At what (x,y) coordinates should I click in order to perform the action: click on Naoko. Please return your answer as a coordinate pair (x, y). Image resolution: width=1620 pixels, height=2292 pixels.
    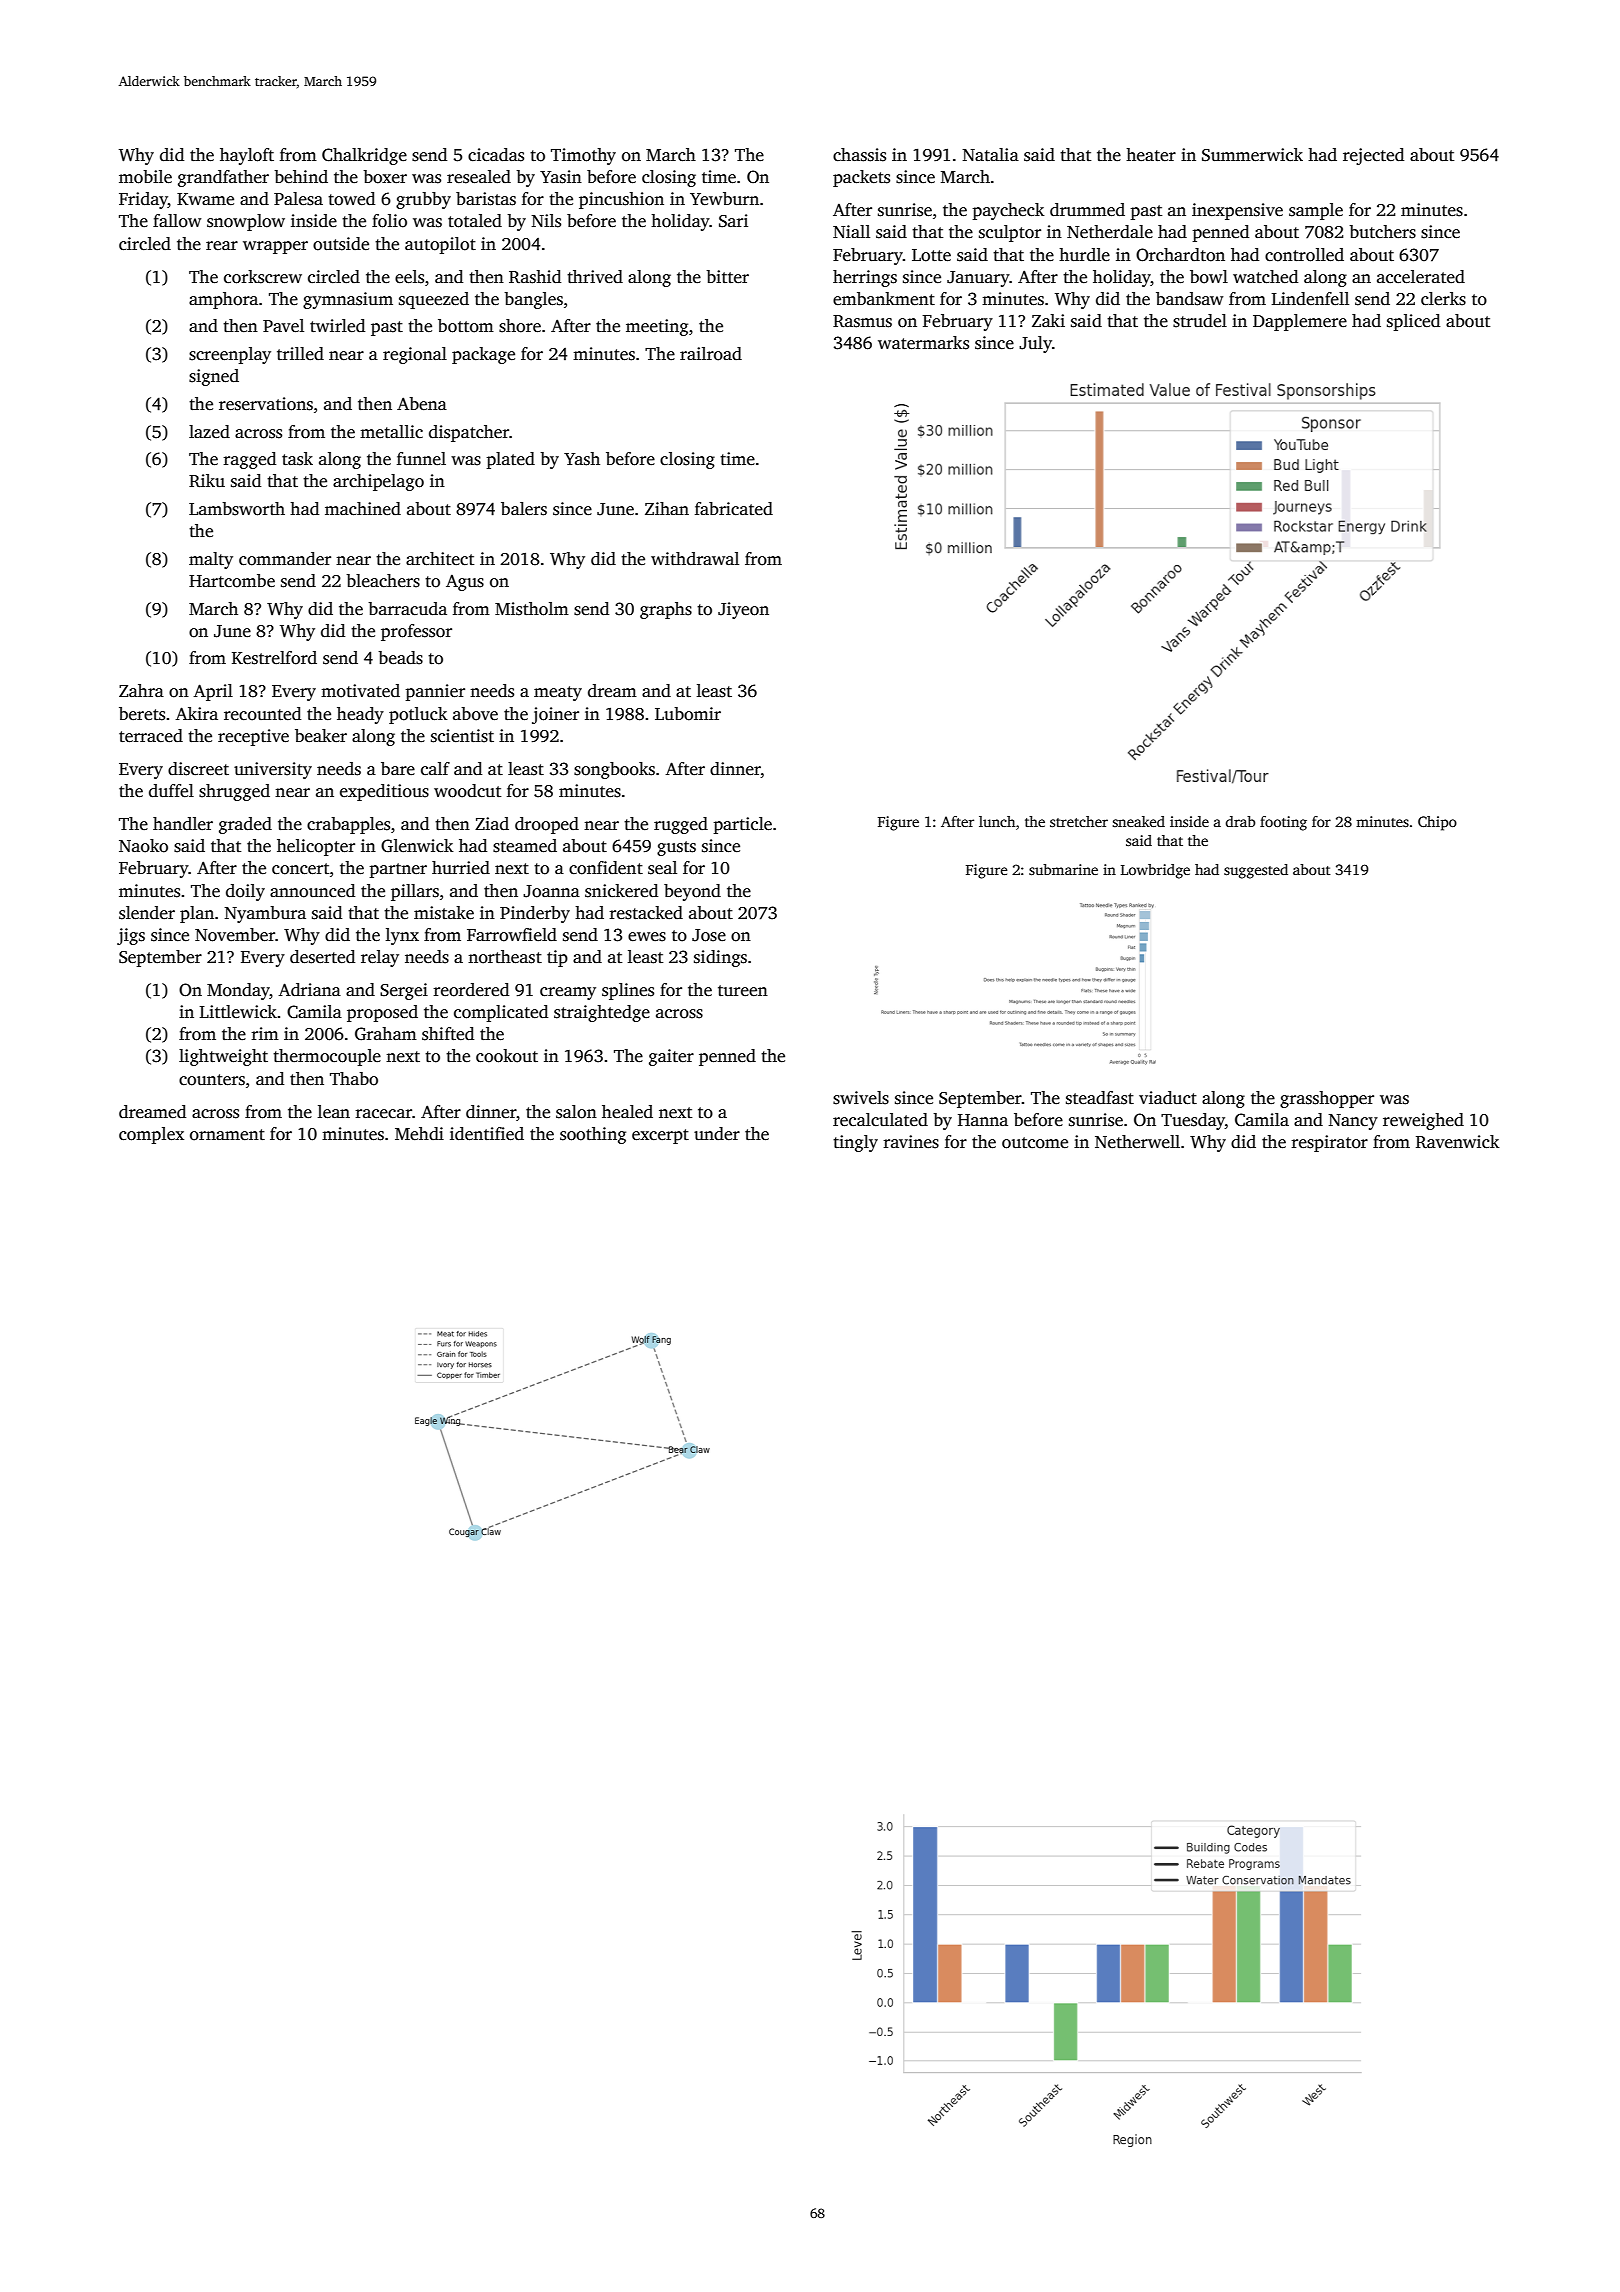
    Looking at the image, I should click on (143, 846).
